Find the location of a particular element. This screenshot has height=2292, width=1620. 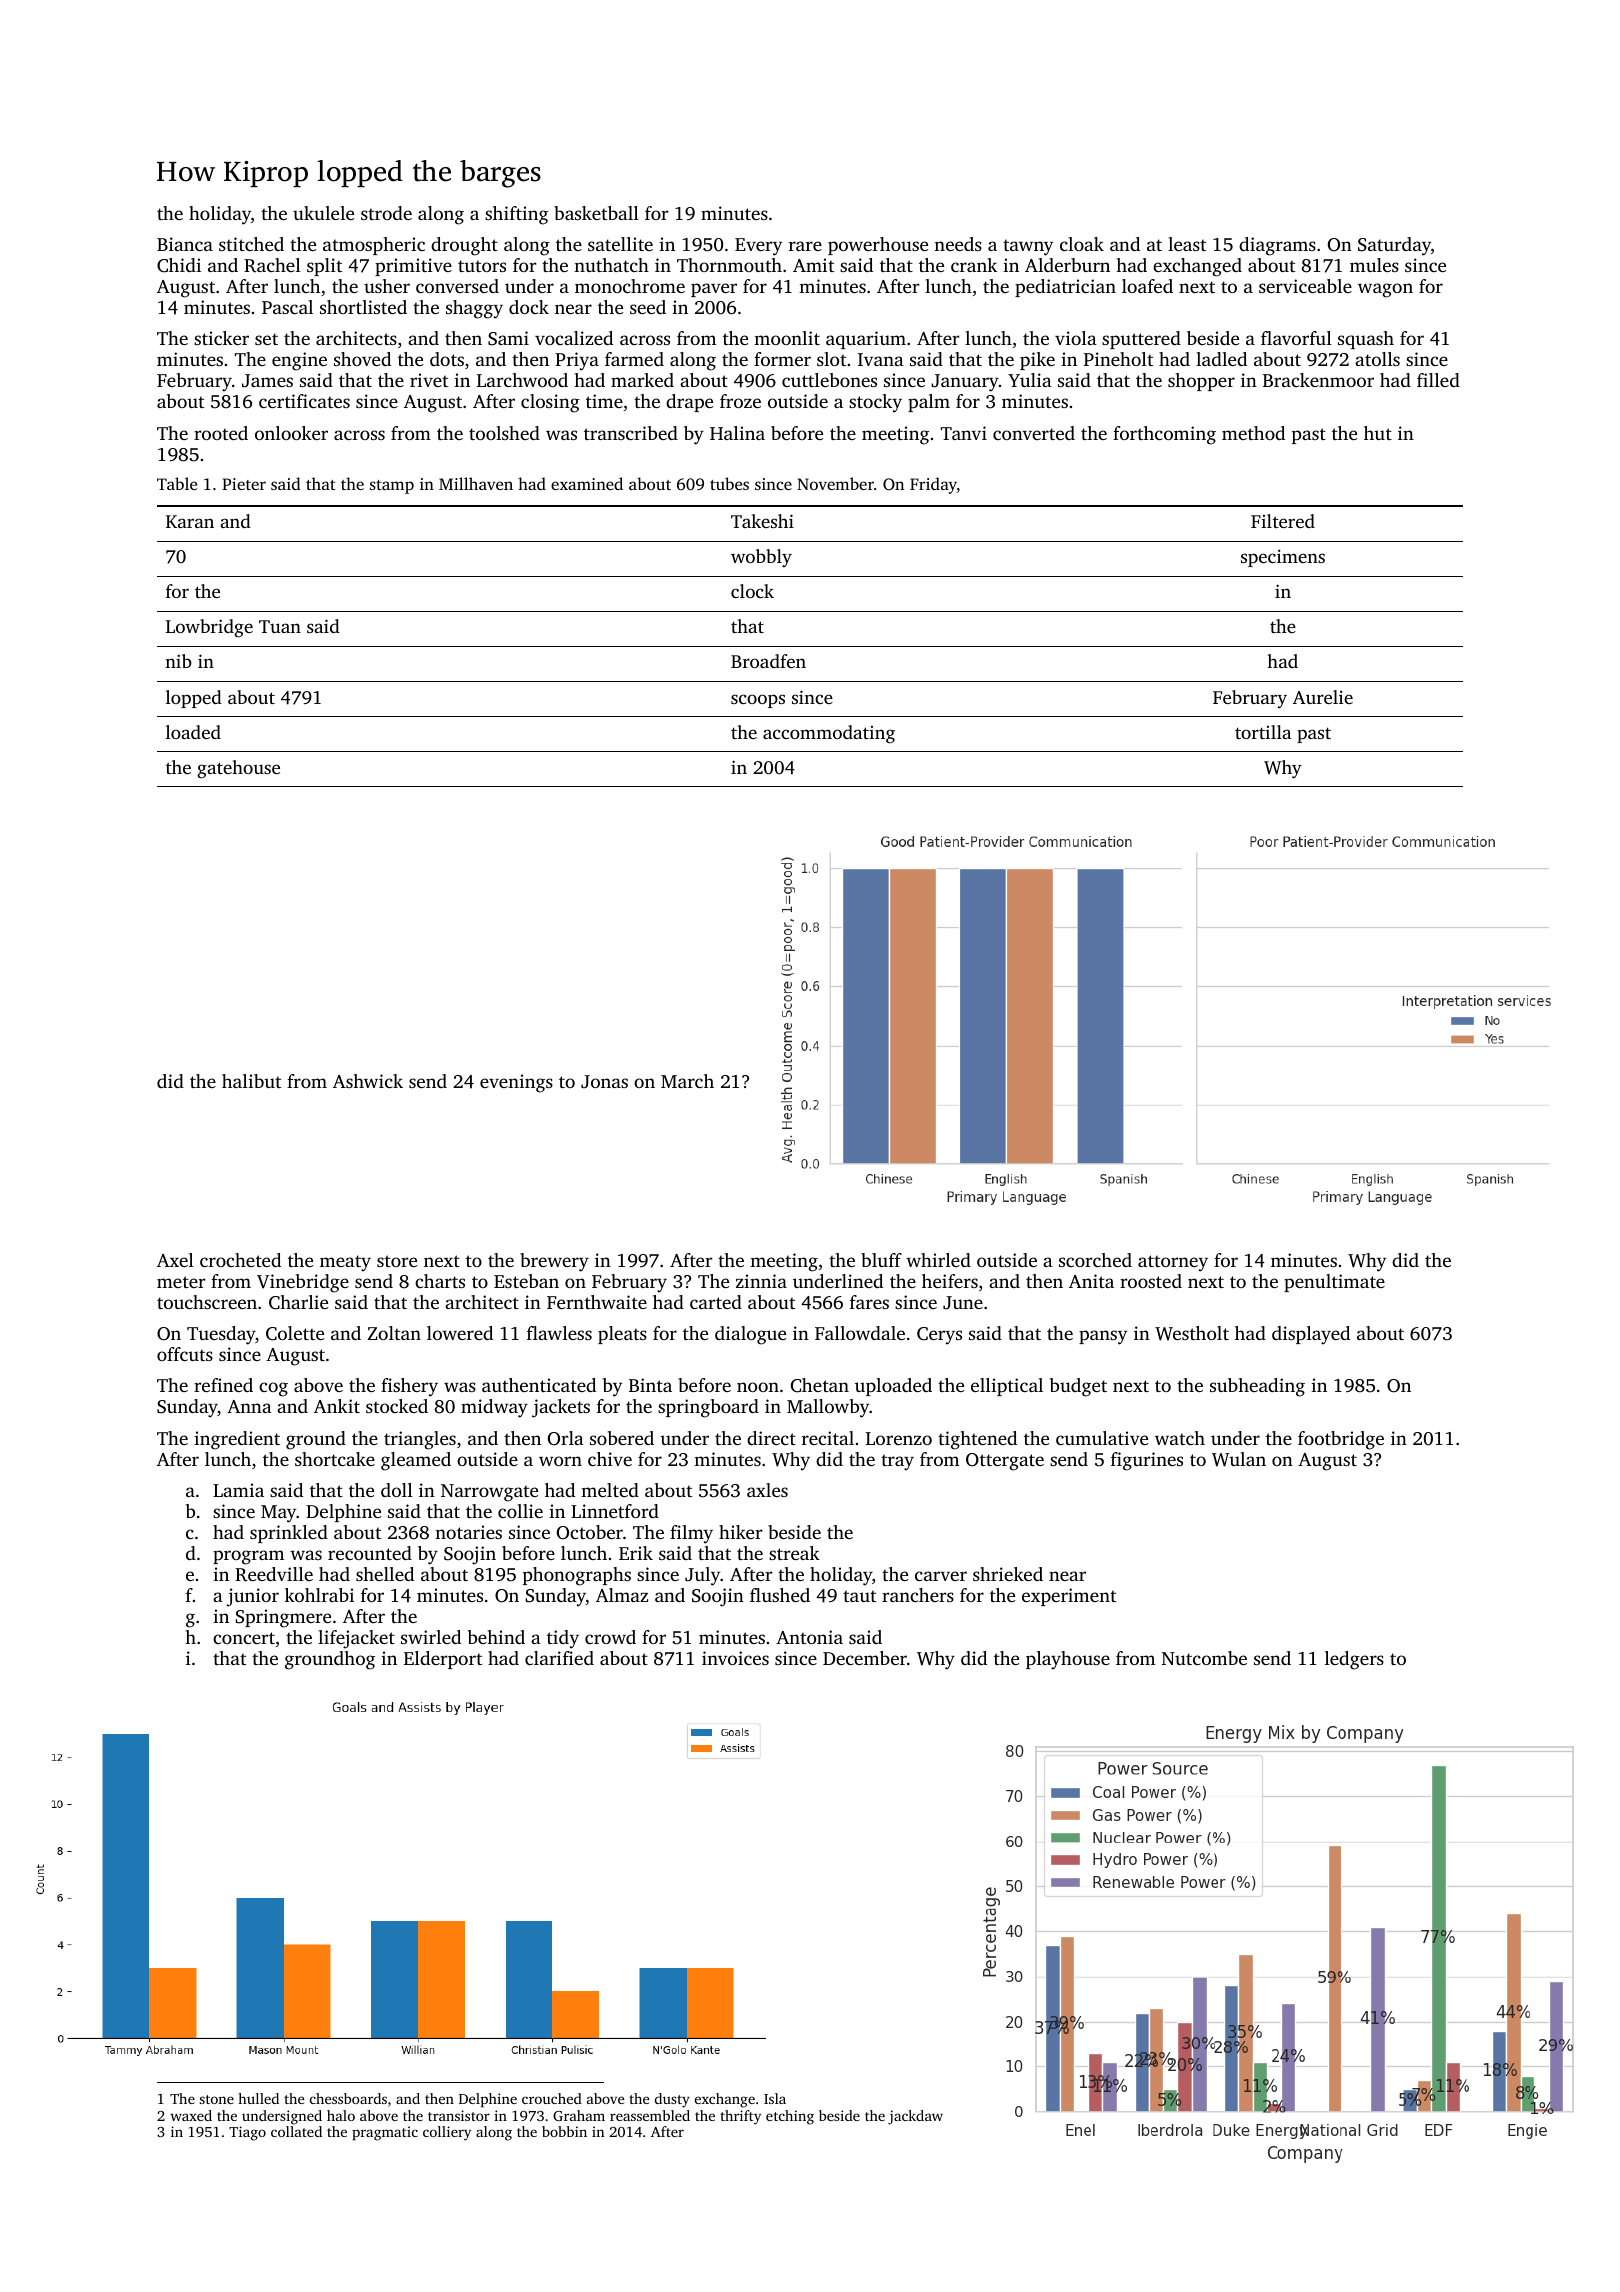

offcuts is located at coordinates (185, 1354).
